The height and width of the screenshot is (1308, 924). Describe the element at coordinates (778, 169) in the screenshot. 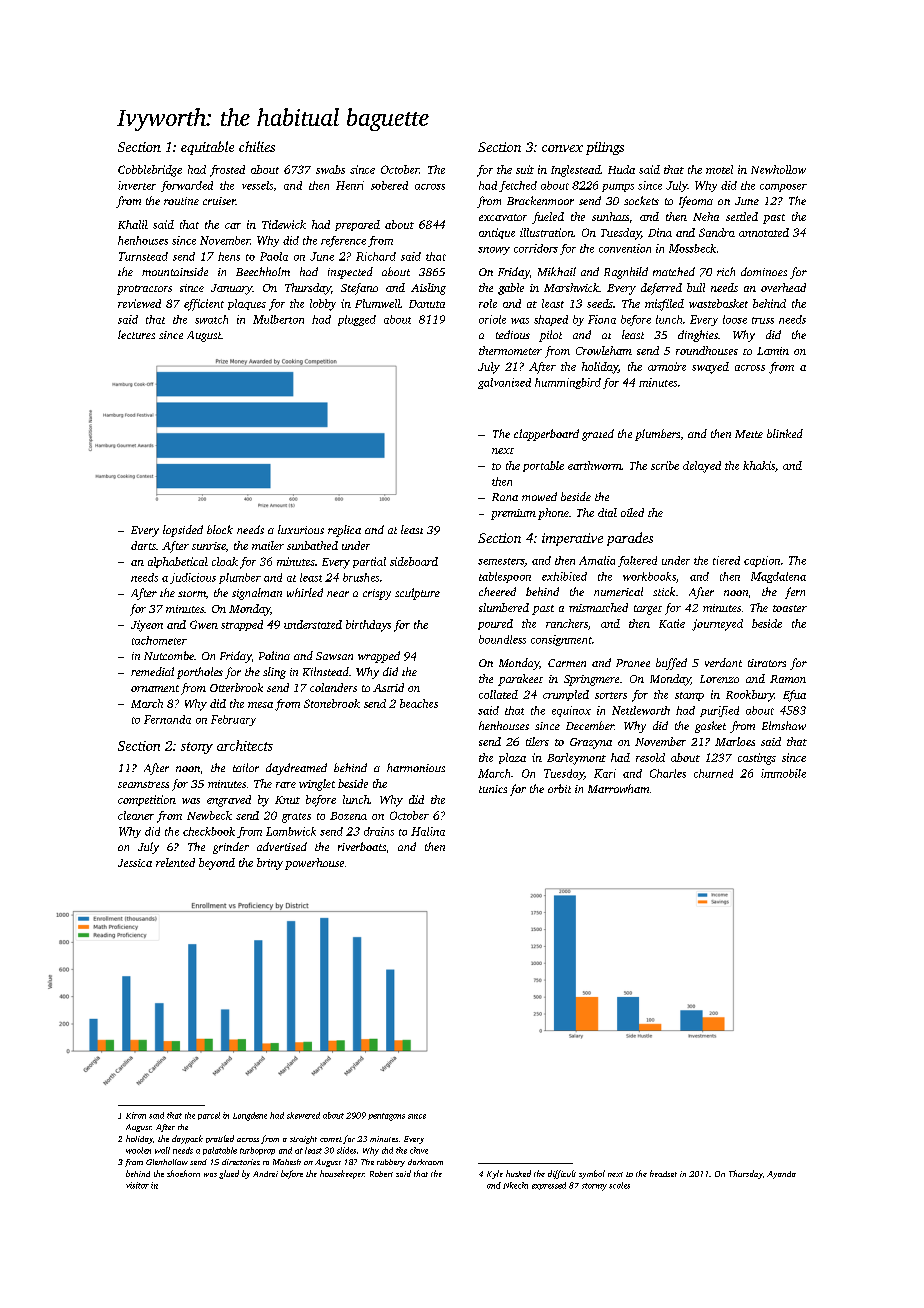

I see `Newhollow` at that location.
